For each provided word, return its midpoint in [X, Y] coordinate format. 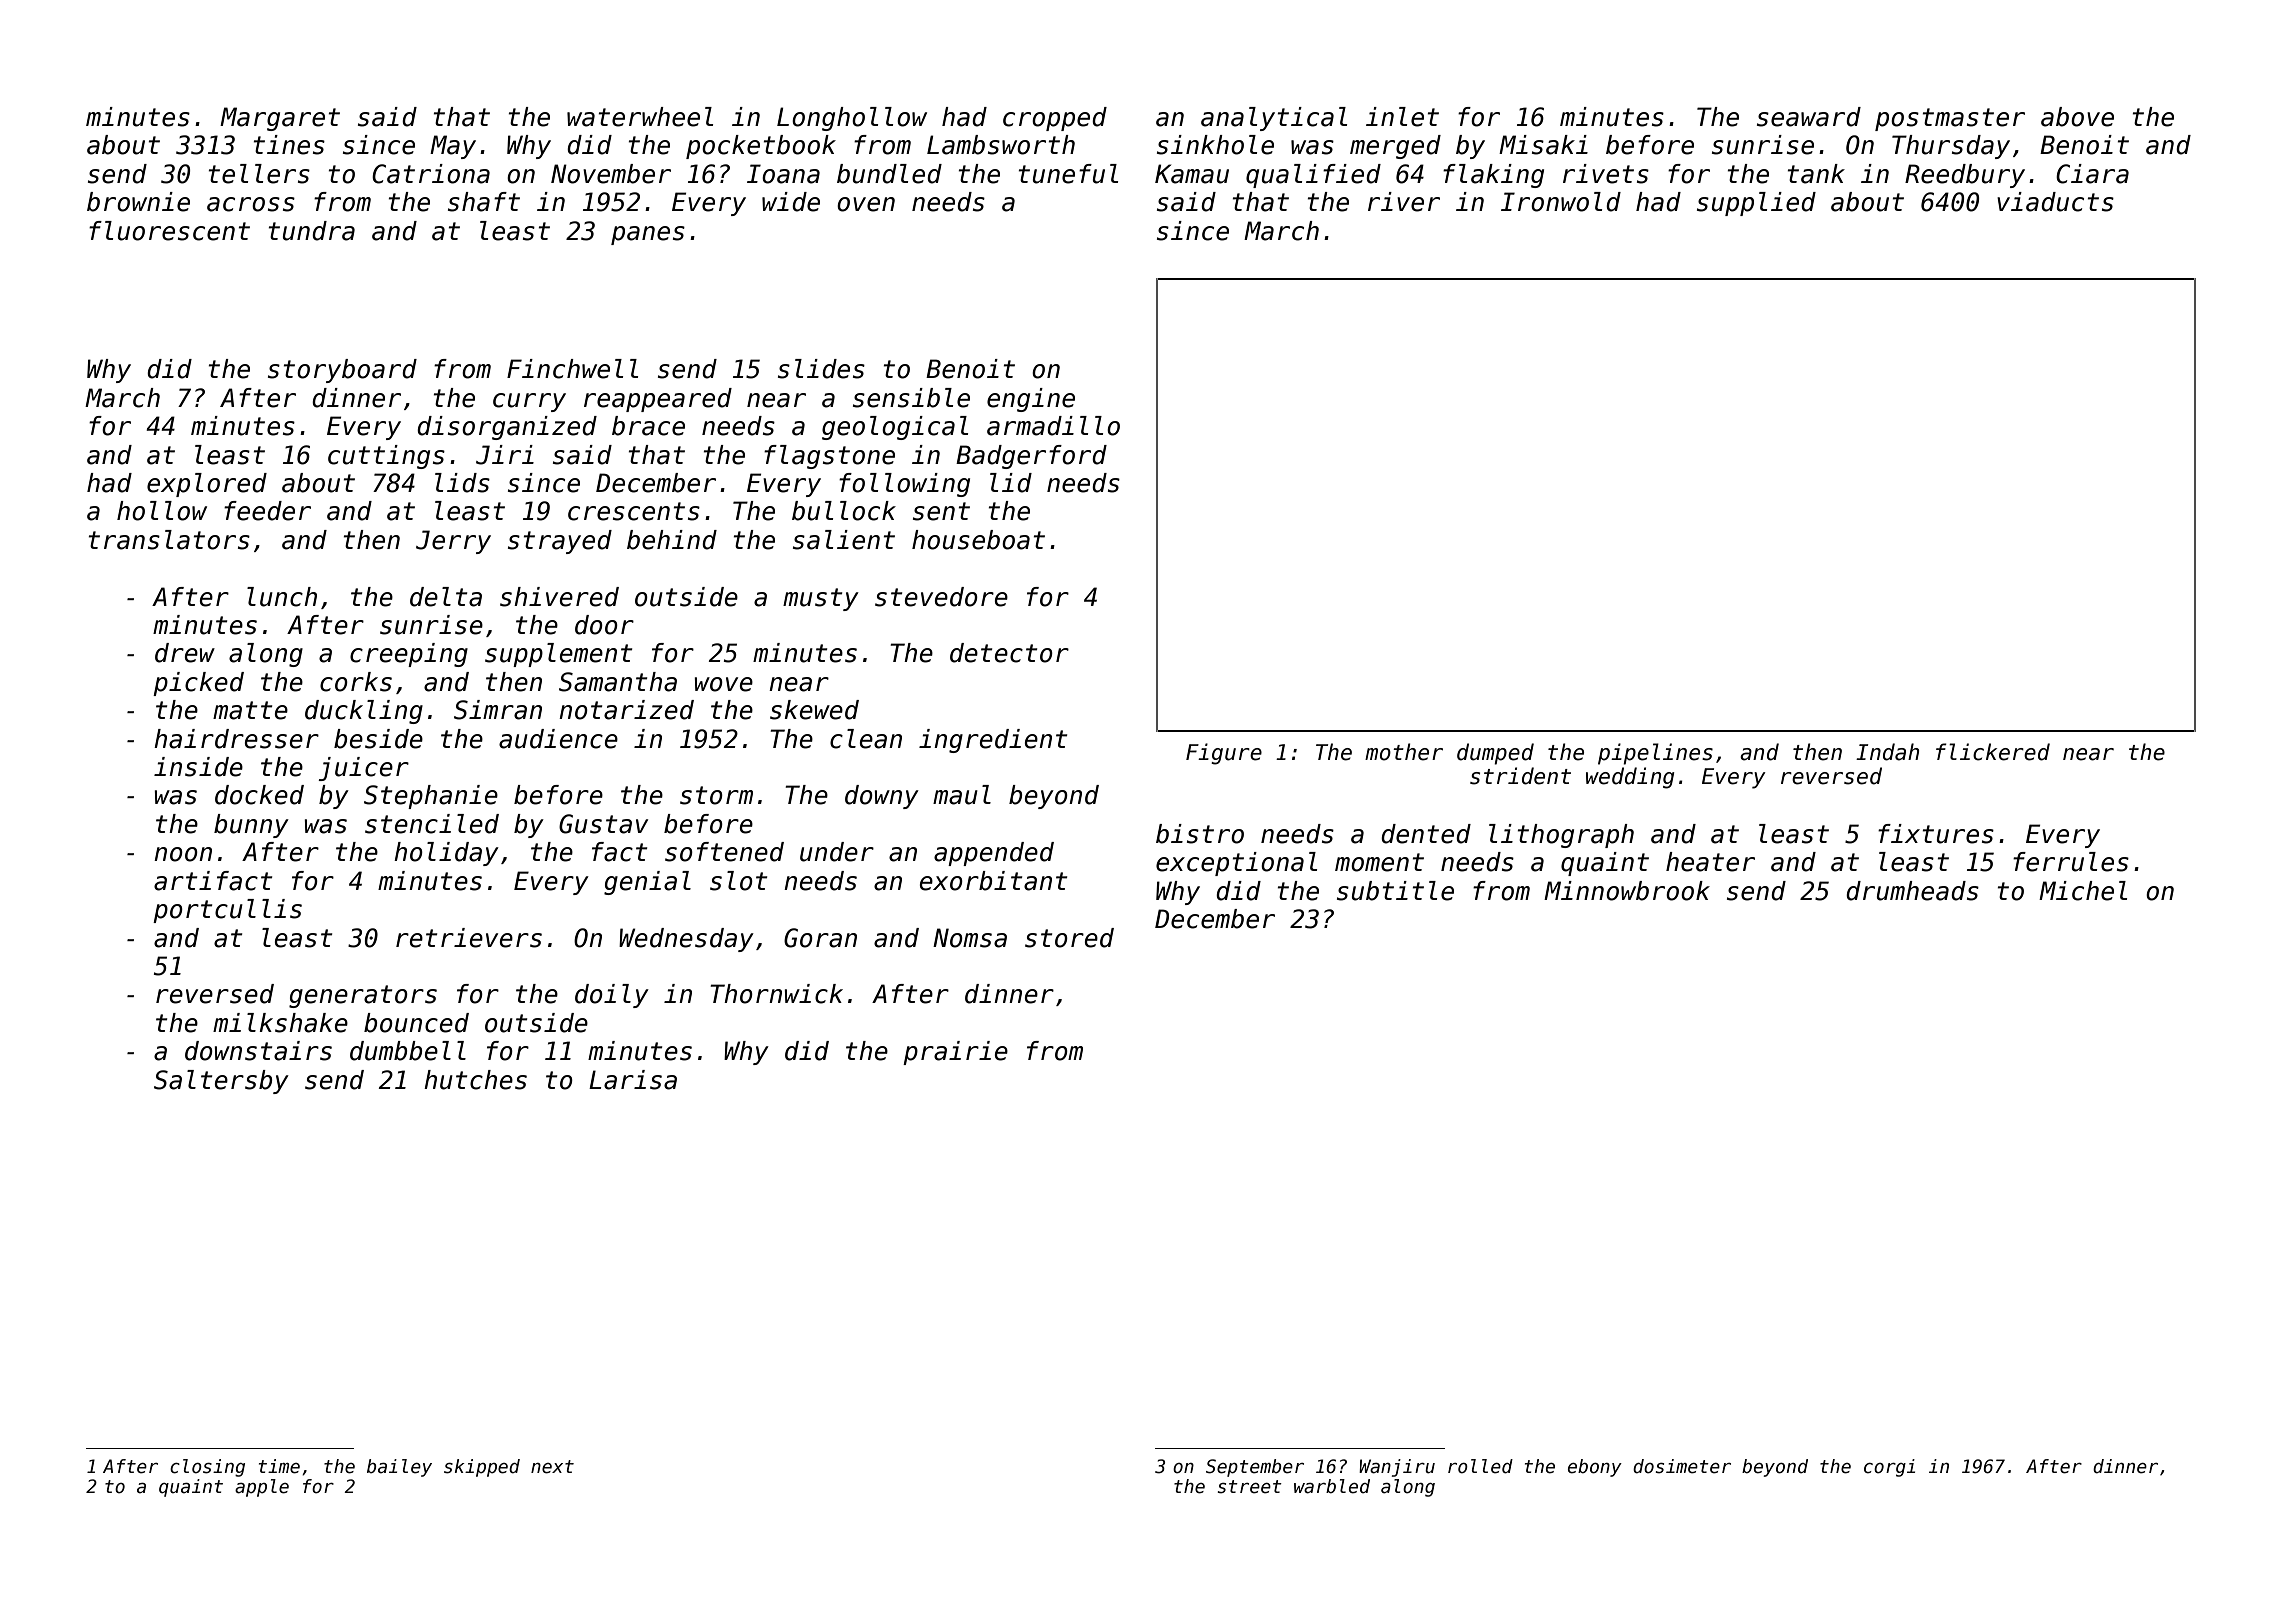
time [279, 1466]
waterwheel [640, 117]
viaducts [2055, 202]
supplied [1756, 204]
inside [198, 767]
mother [1404, 752]
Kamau [1192, 174]
